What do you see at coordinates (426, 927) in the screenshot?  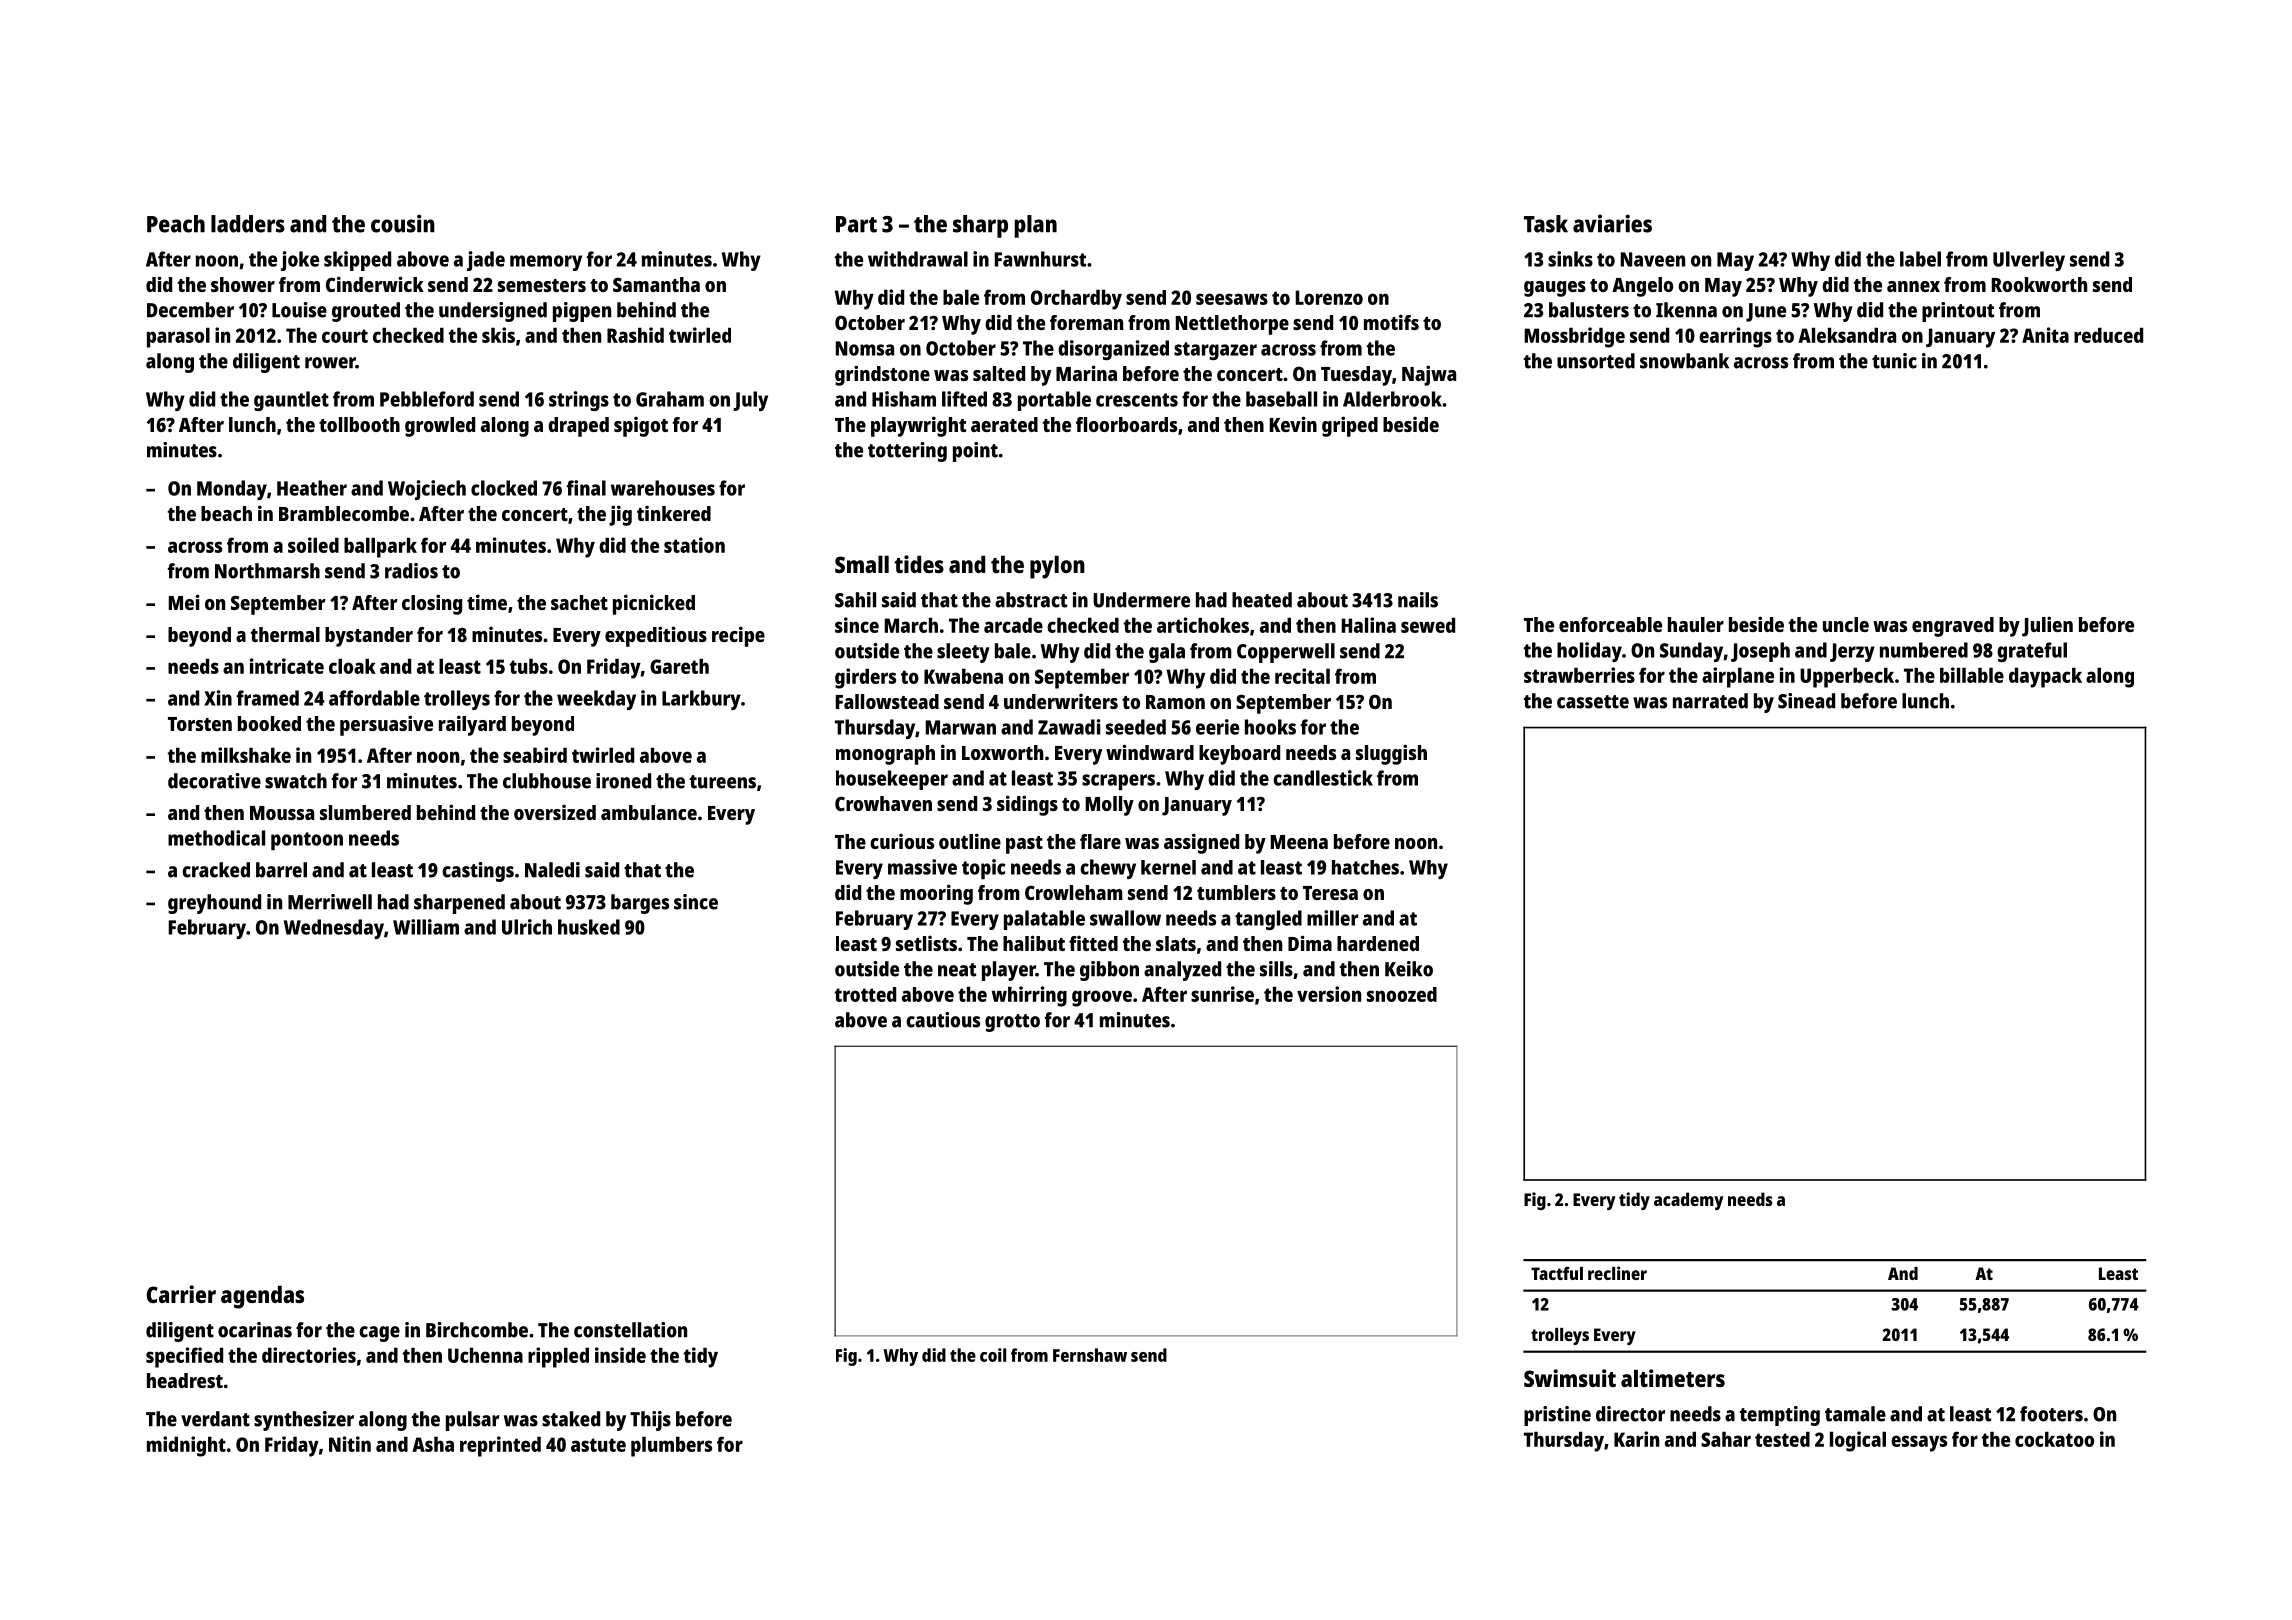 I see `William` at bounding box center [426, 927].
